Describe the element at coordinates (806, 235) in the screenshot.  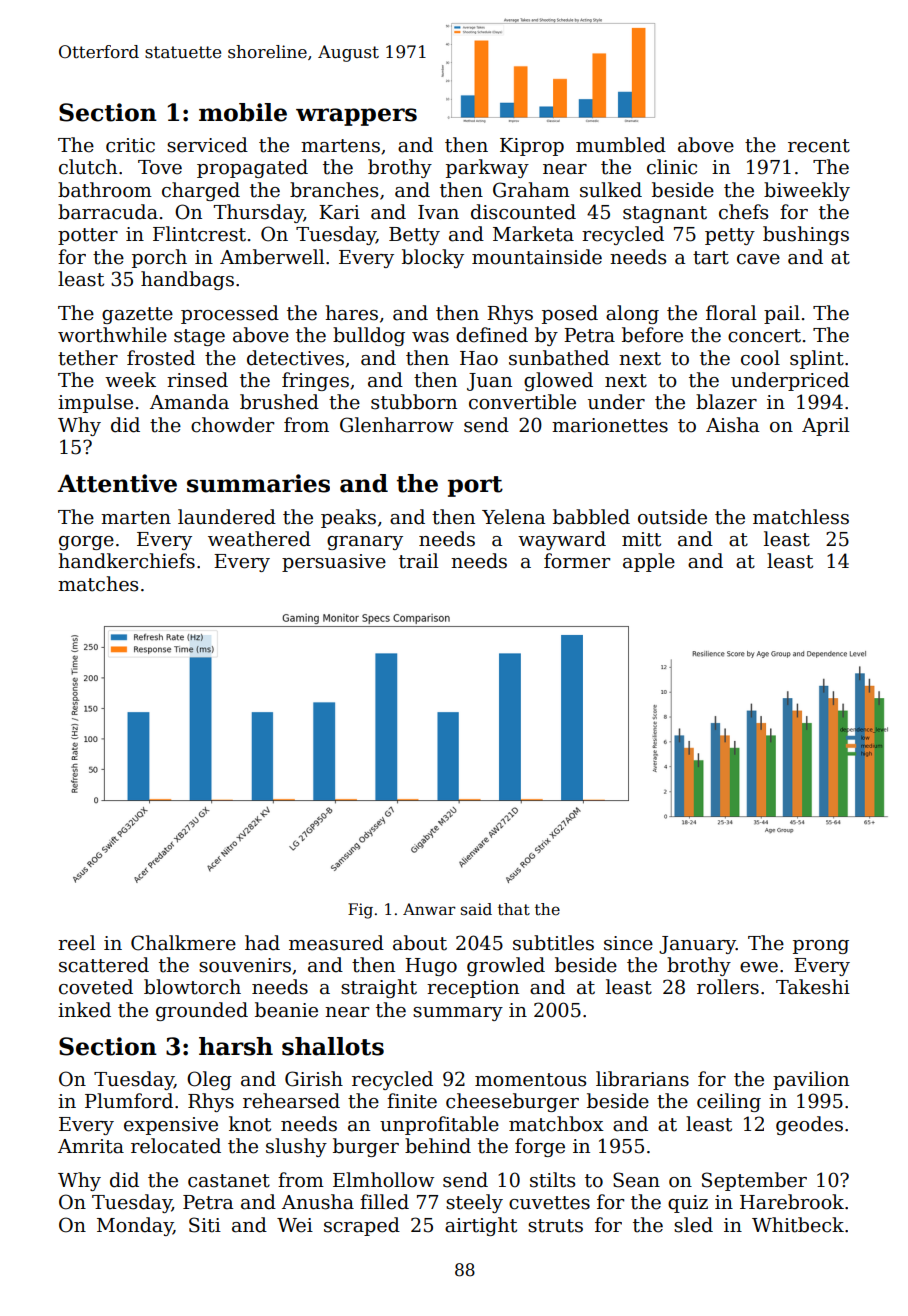
I see `bushings` at that location.
